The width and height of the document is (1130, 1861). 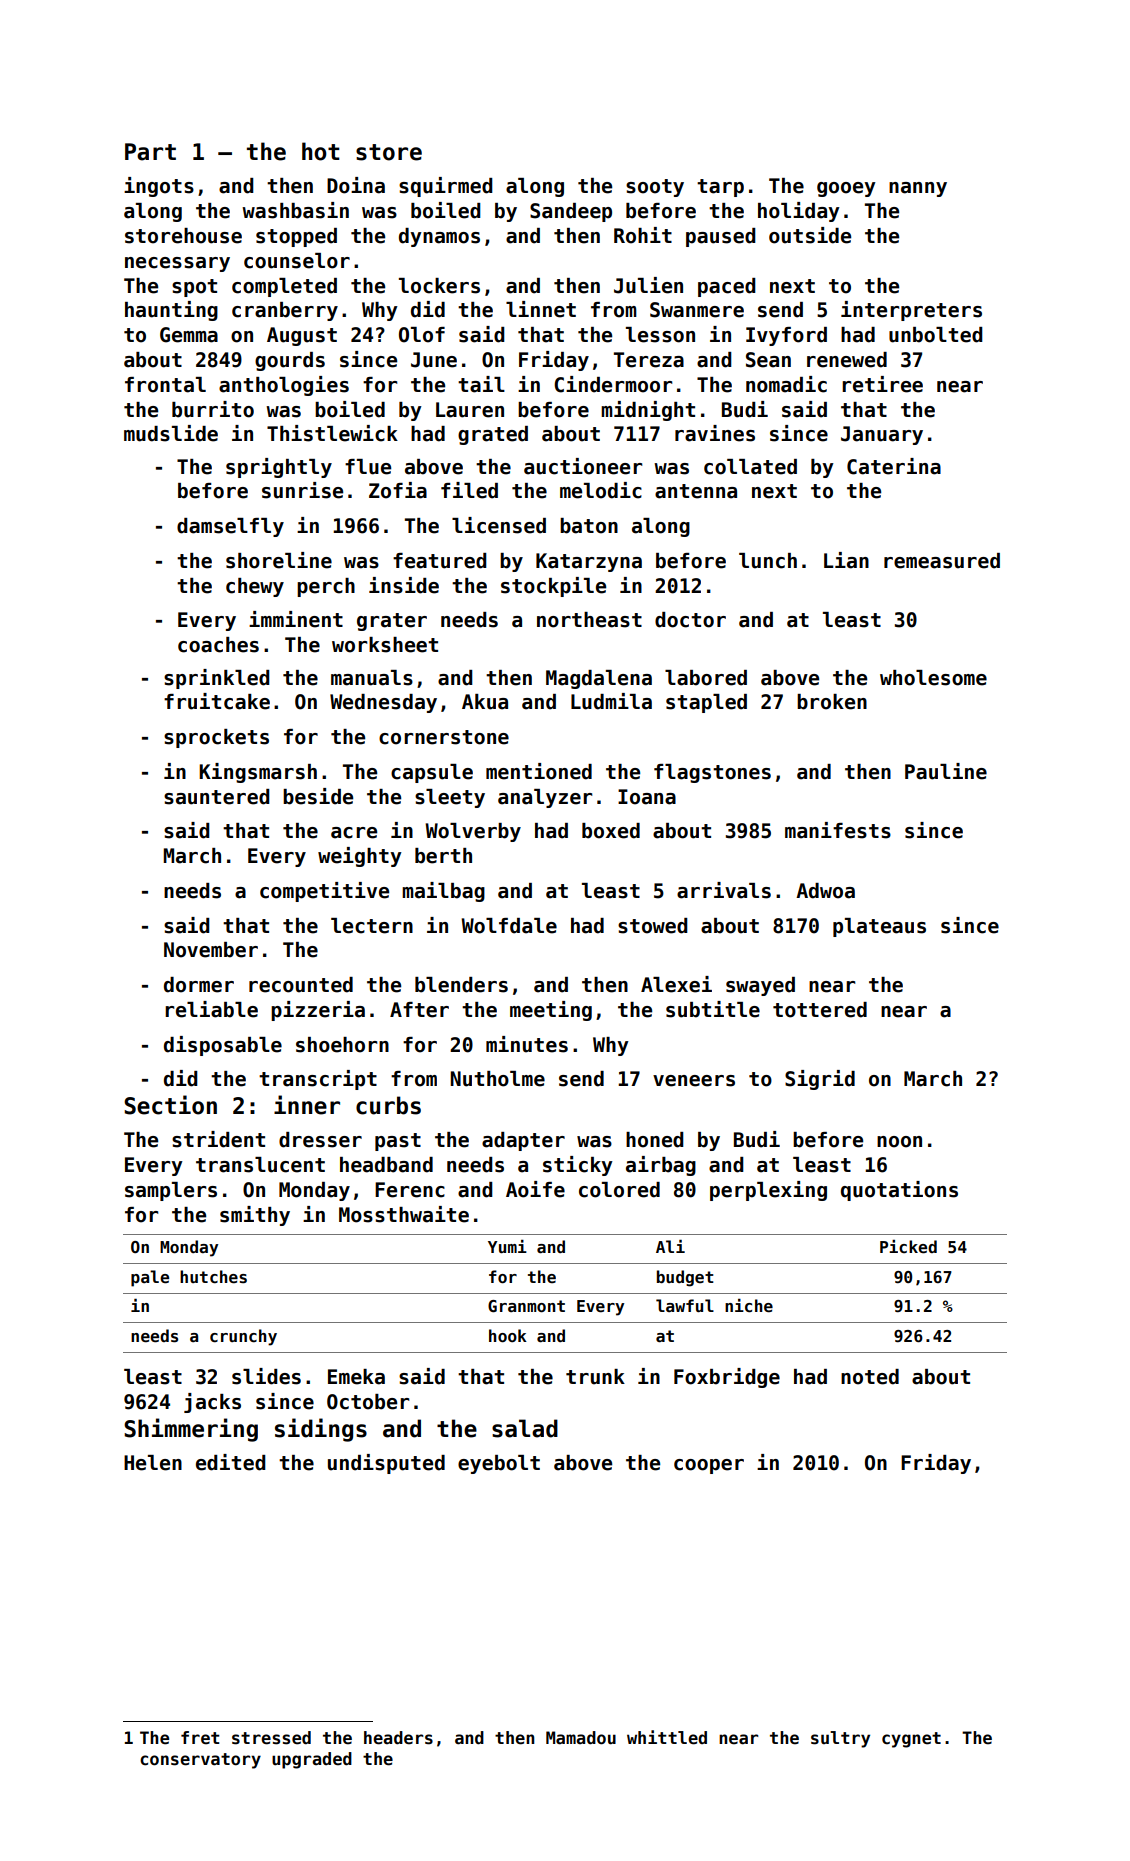 What do you see at coordinates (200, 1761) in the document?
I see `conservatory` at bounding box center [200, 1761].
